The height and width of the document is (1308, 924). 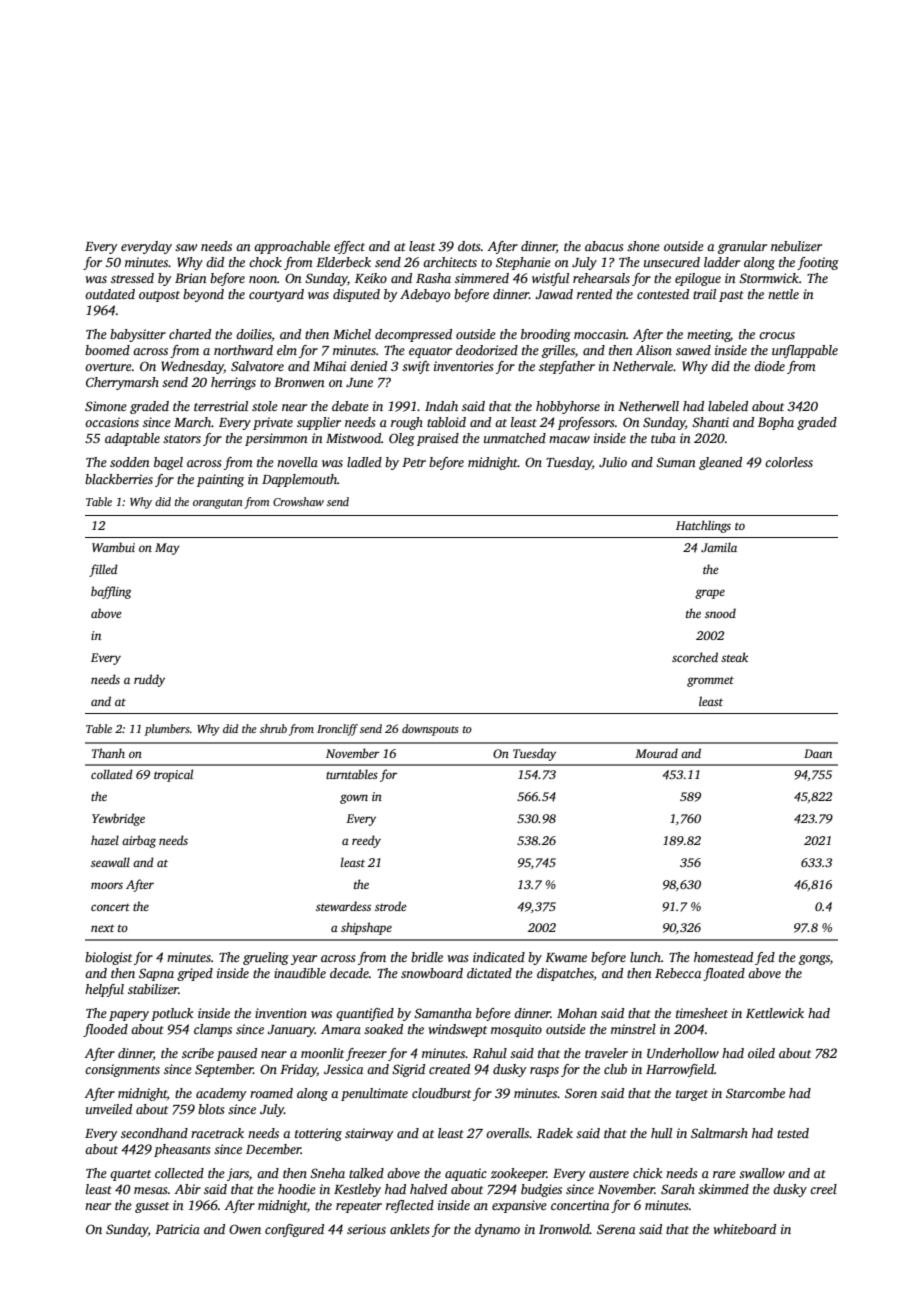 I want to click on Mohan, so click(x=577, y=1013).
